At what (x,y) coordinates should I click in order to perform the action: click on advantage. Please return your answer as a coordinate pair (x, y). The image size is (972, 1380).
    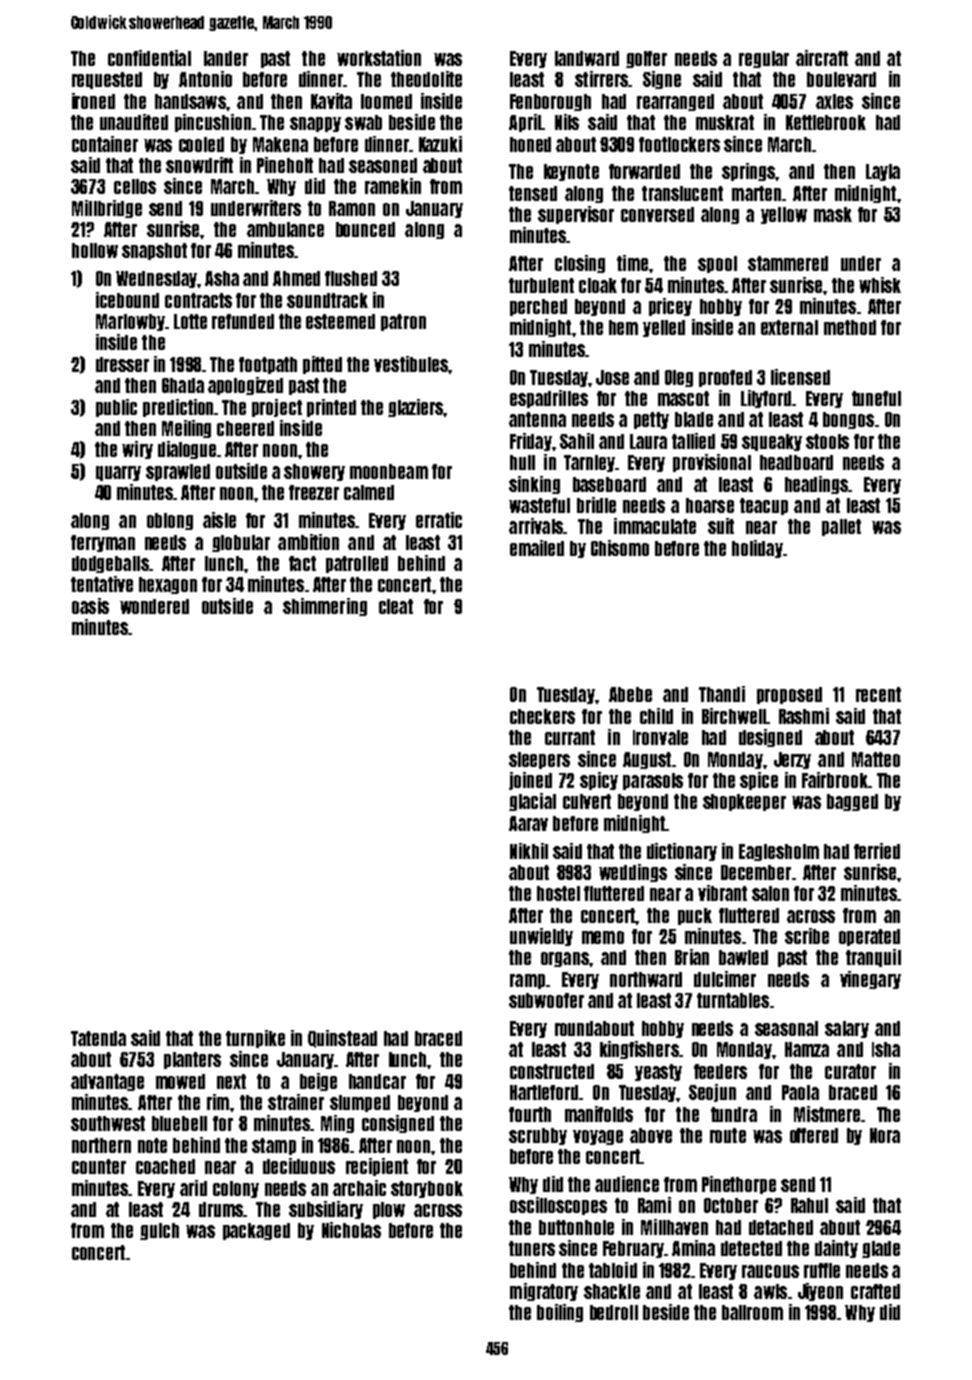
    Looking at the image, I should click on (107, 1082).
